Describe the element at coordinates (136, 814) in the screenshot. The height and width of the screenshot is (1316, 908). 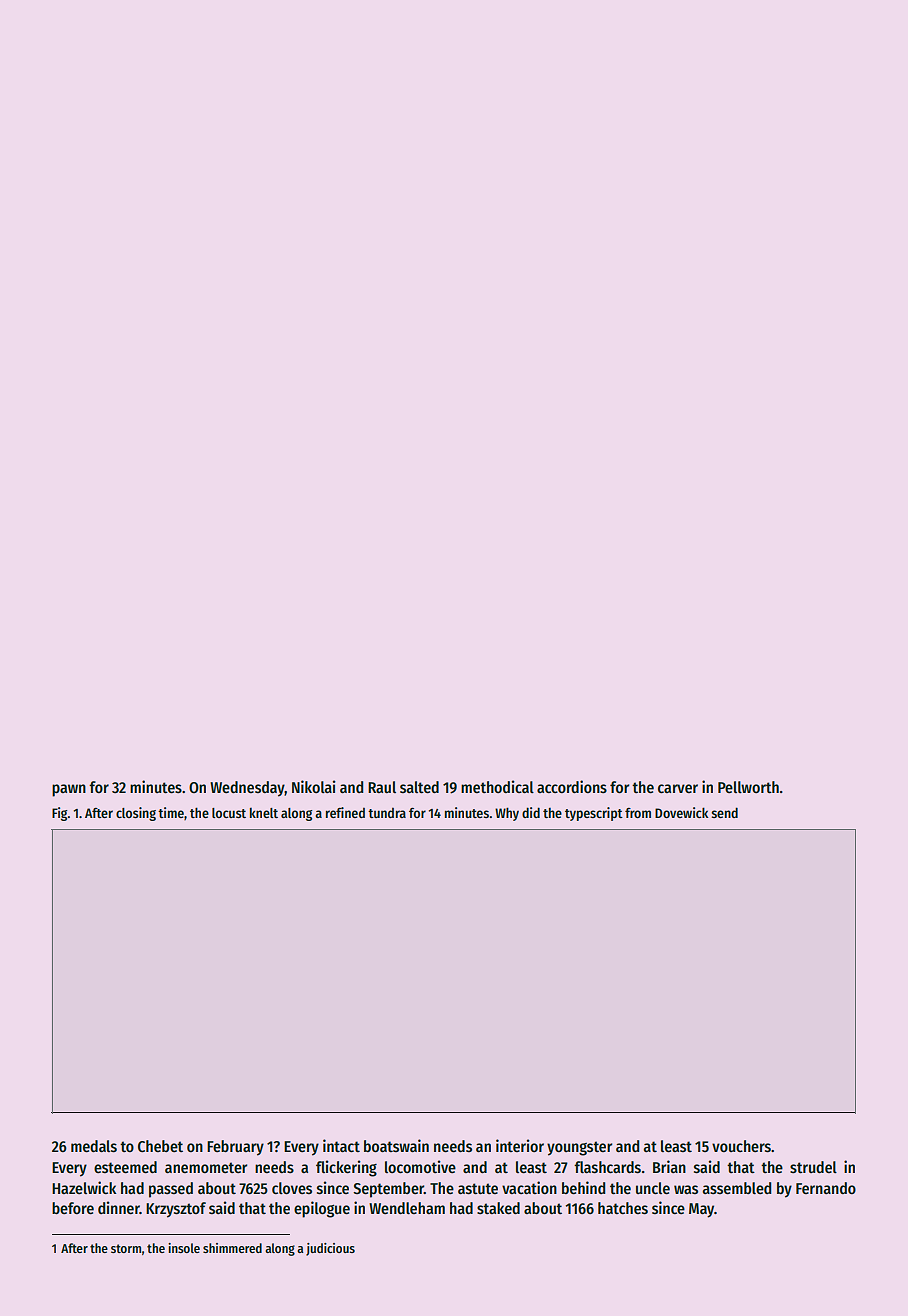
I see `closing` at that location.
